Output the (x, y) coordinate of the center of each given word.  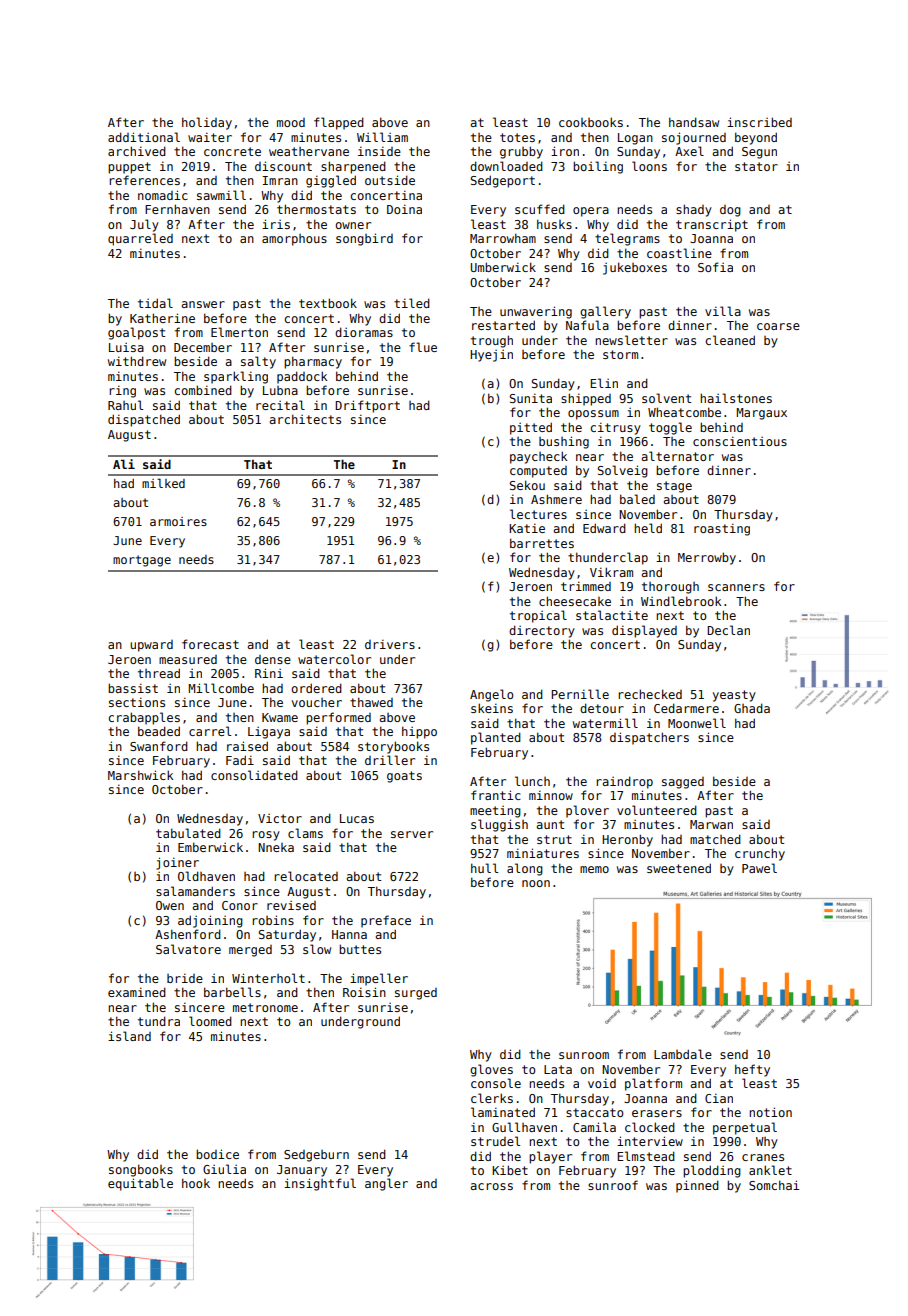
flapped (339, 123)
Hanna (349, 934)
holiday (207, 123)
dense (273, 659)
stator (756, 166)
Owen (170, 905)
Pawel (759, 868)
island (129, 1036)
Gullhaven (524, 1127)
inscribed (759, 122)
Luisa (126, 347)
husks (554, 224)
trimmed (586, 586)
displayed (644, 631)
